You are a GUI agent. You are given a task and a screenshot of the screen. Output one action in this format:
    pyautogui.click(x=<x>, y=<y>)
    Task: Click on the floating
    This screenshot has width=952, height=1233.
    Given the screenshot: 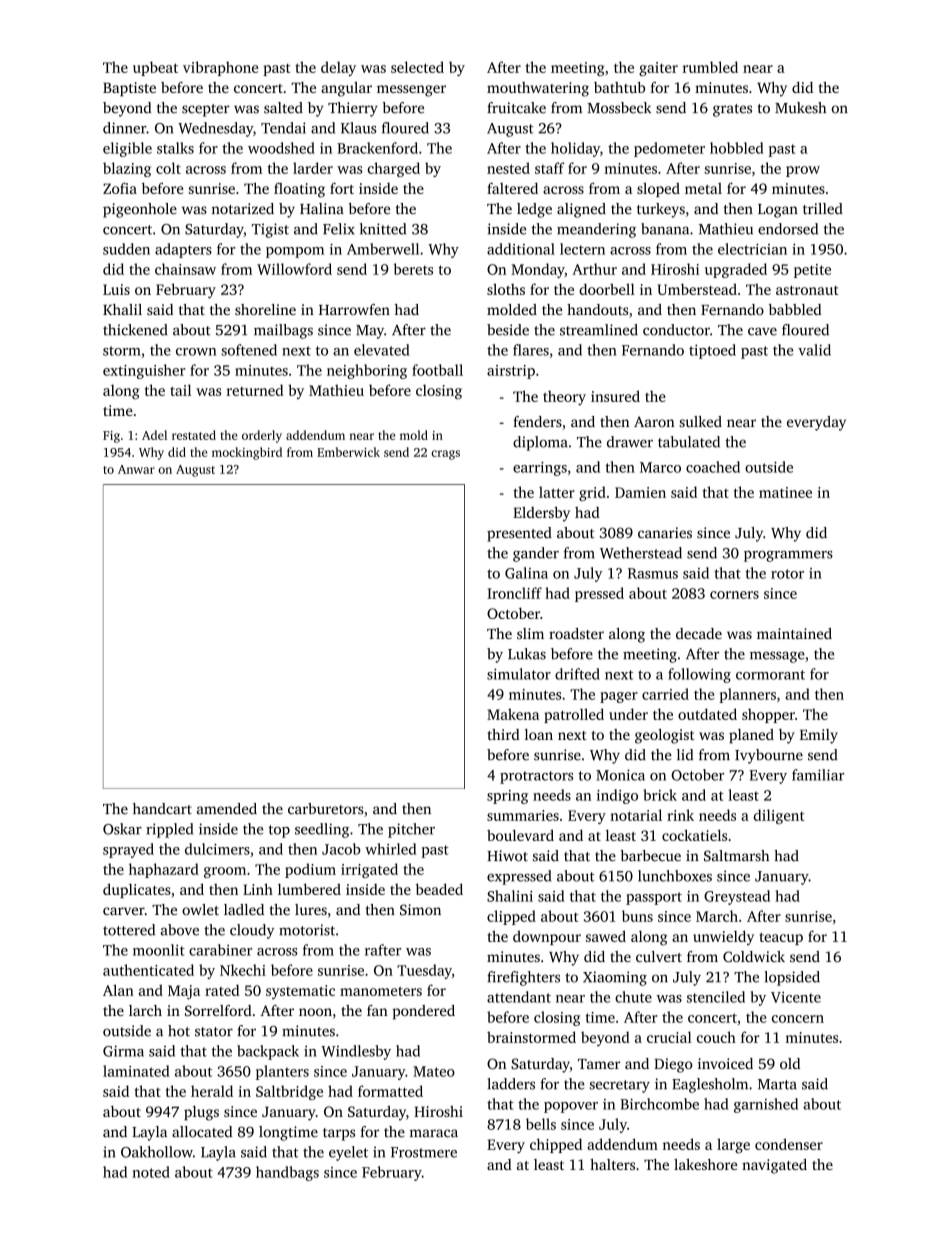 What is the action you would take?
    pyautogui.click(x=299, y=190)
